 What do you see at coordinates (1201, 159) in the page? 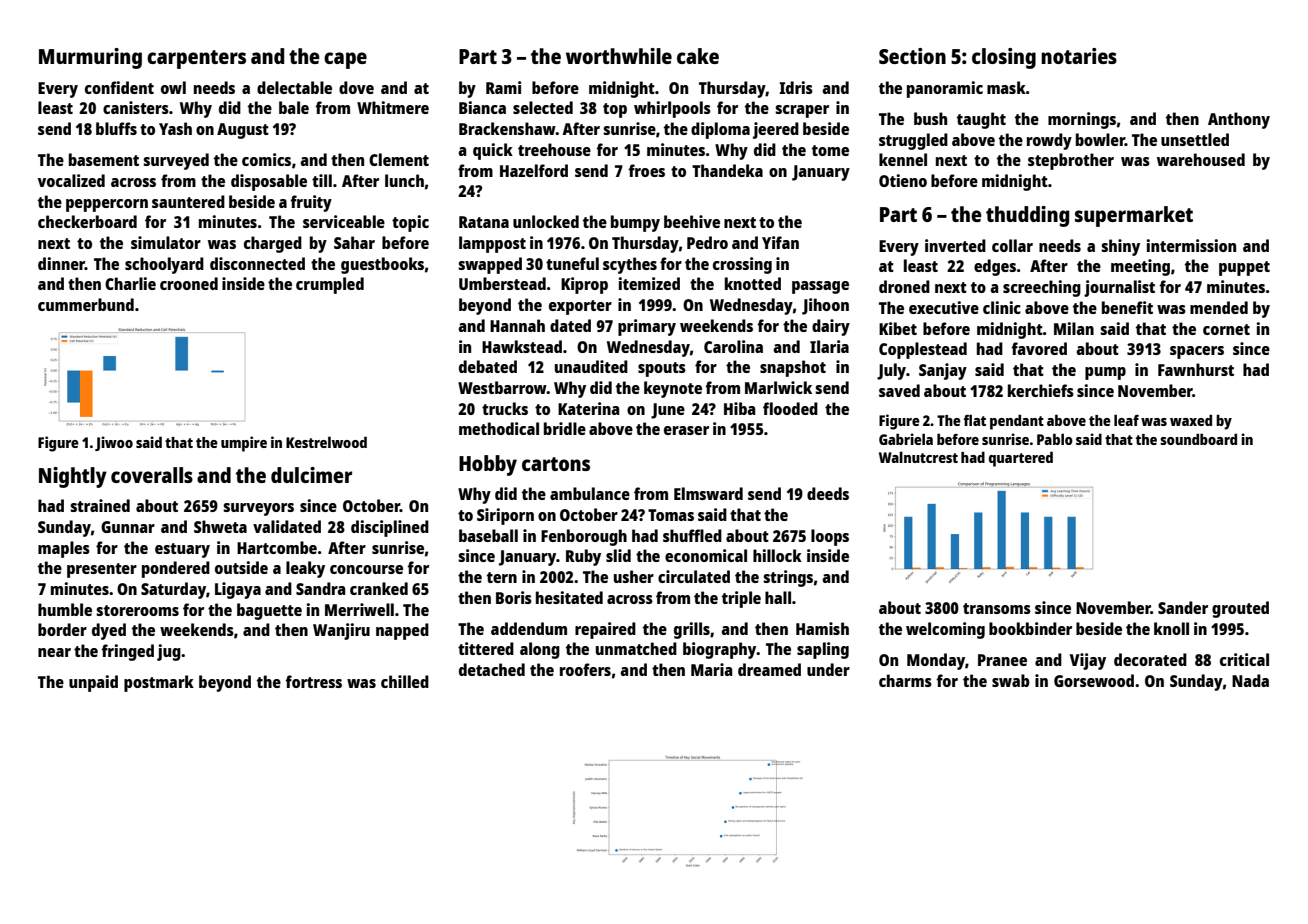
I see `warehoused` at bounding box center [1201, 159].
